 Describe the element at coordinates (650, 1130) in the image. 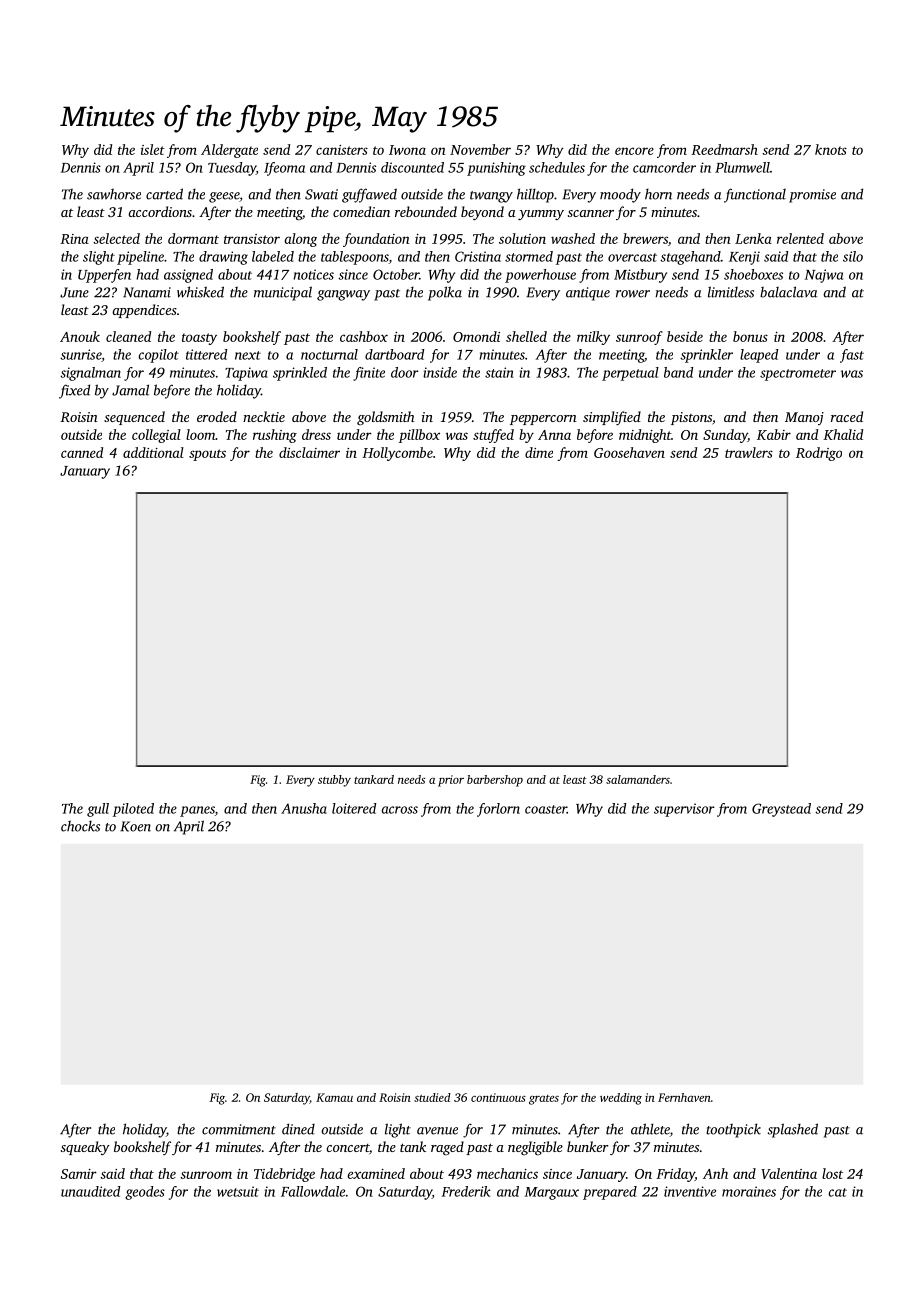

I see `athlete` at that location.
